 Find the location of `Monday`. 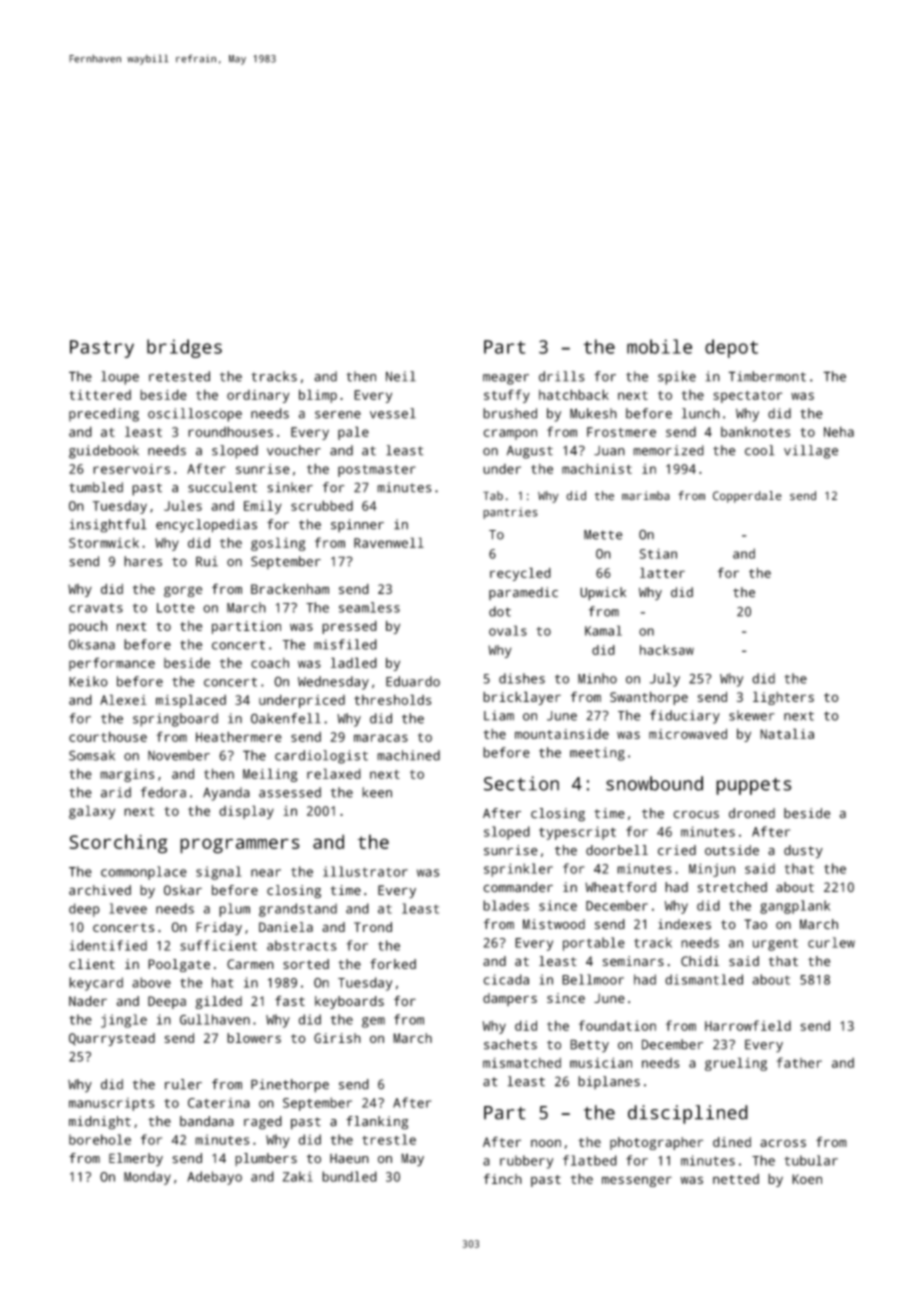

Monday is located at coordinates (147, 1178).
